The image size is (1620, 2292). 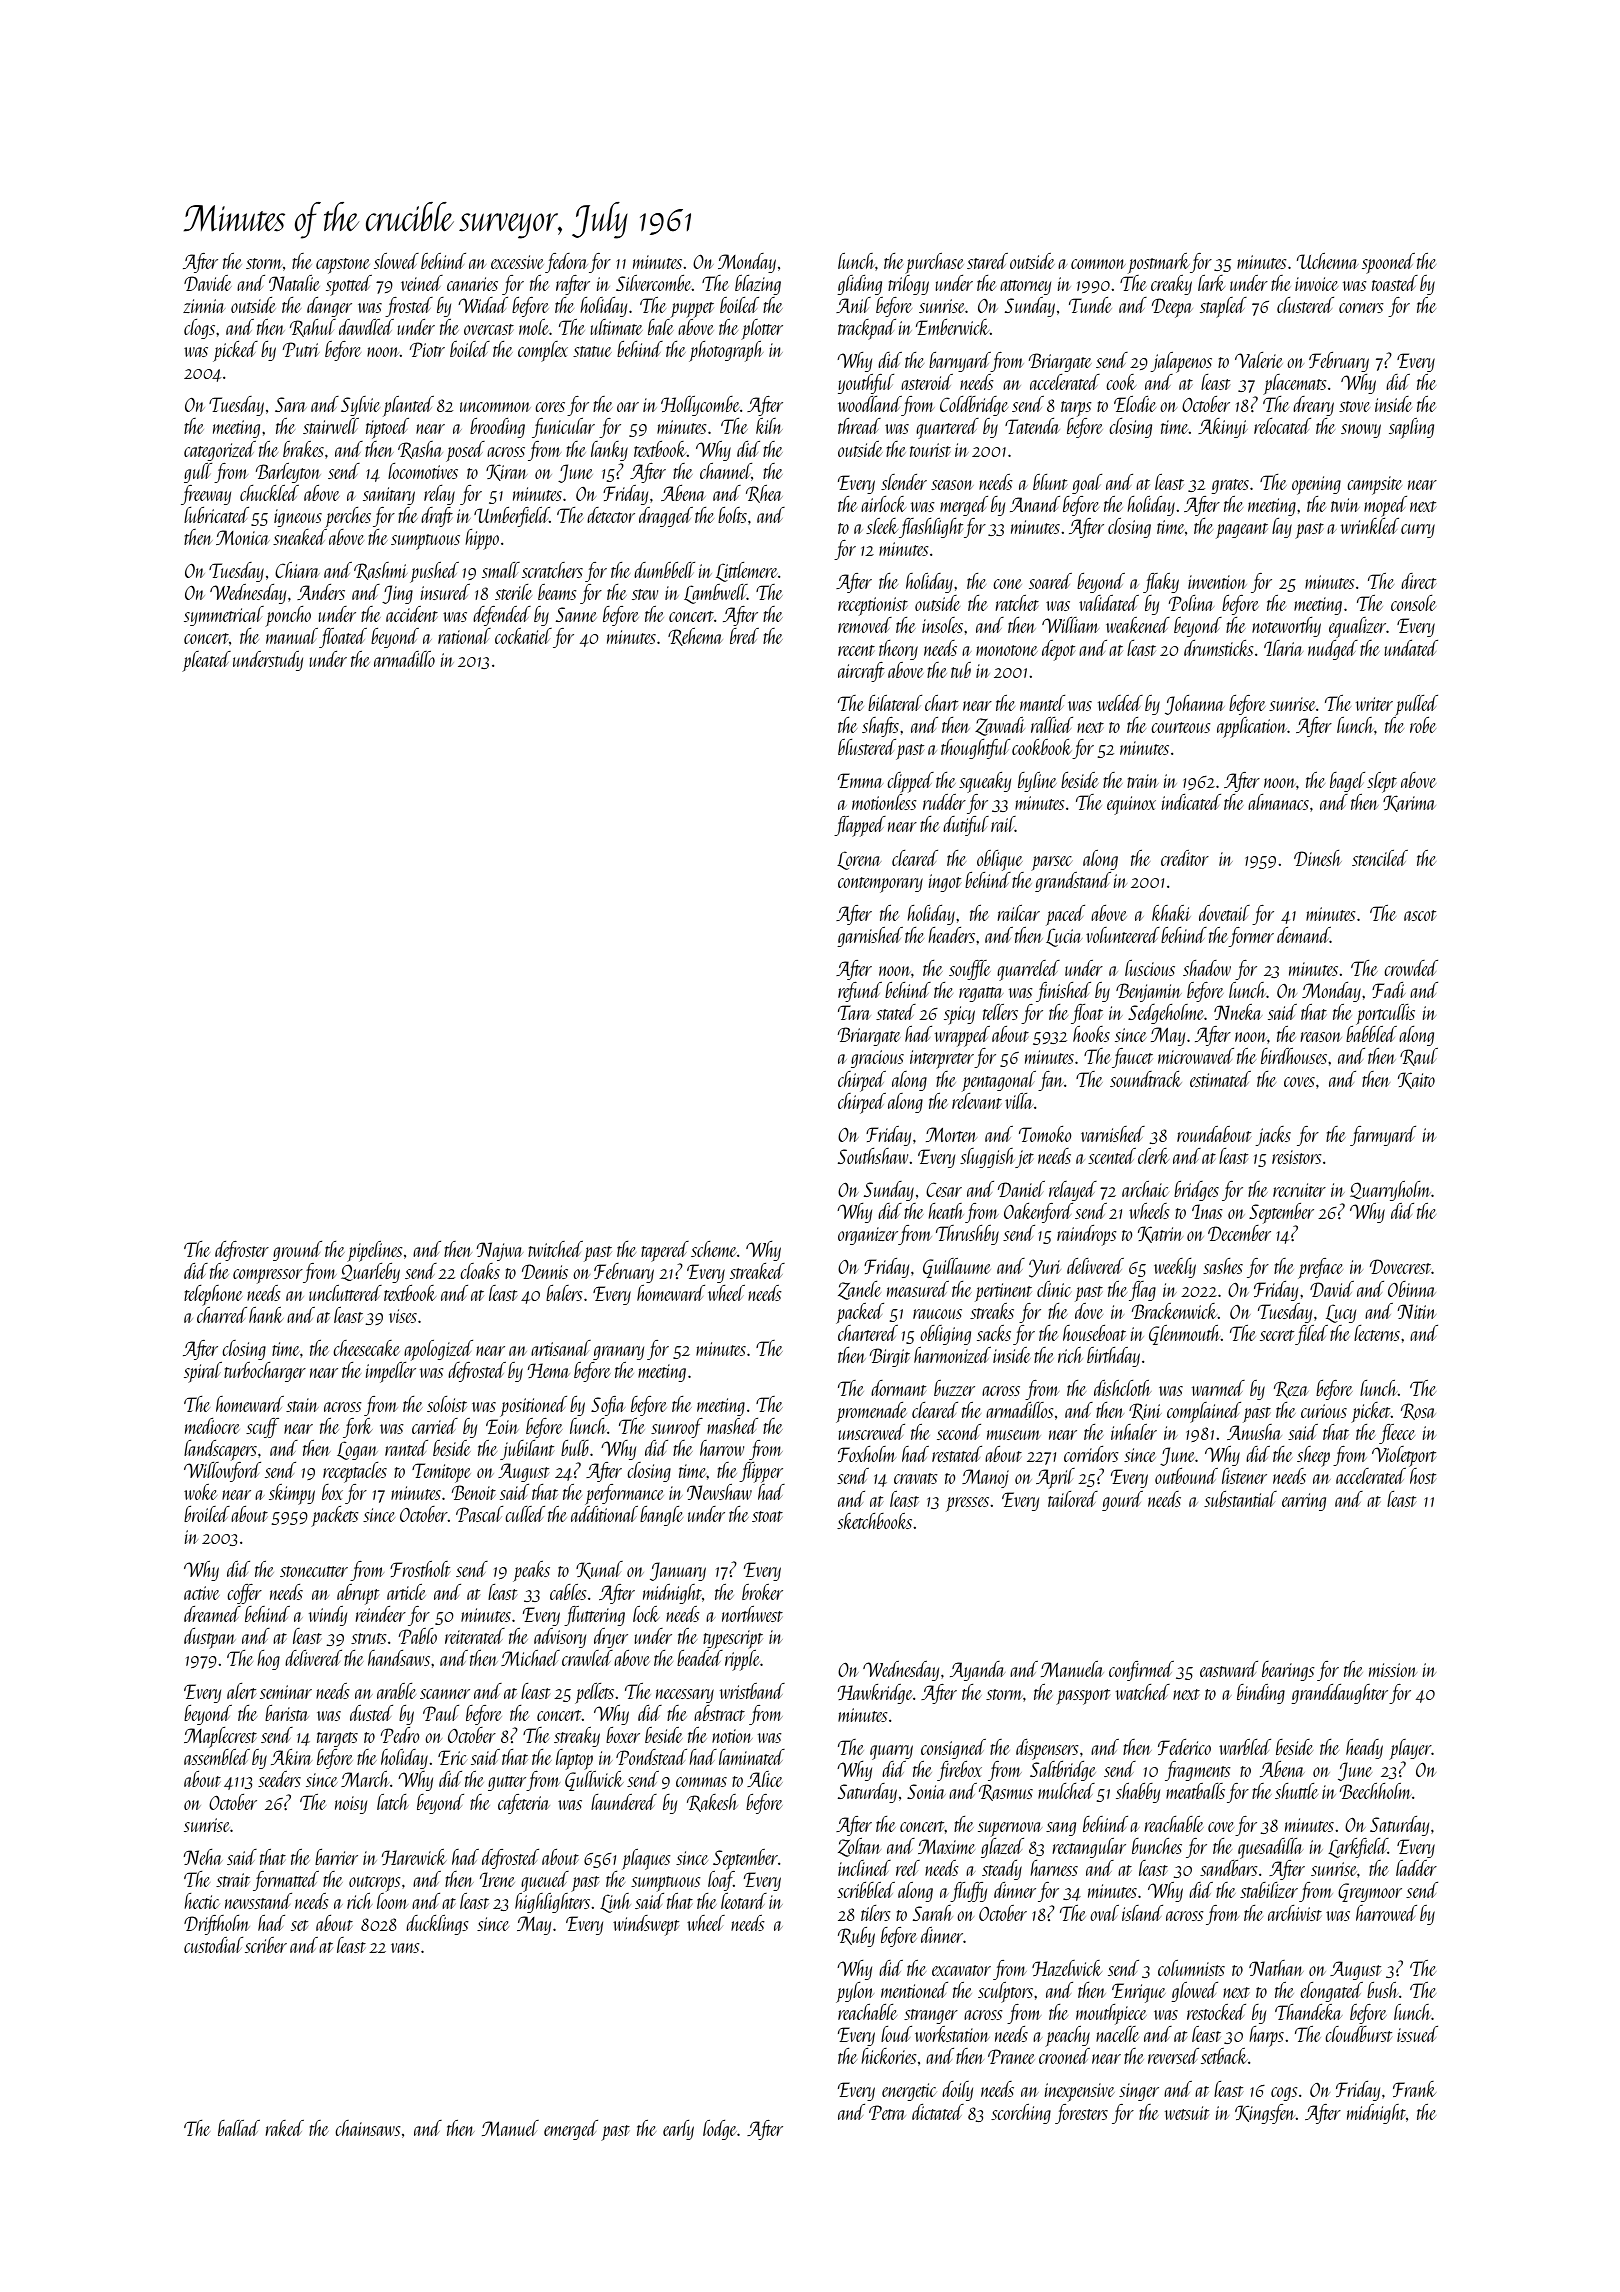 What do you see at coordinates (1313, 1456) in the screenshot?
I see `sheep` at bounding box center [1313, 1456].
